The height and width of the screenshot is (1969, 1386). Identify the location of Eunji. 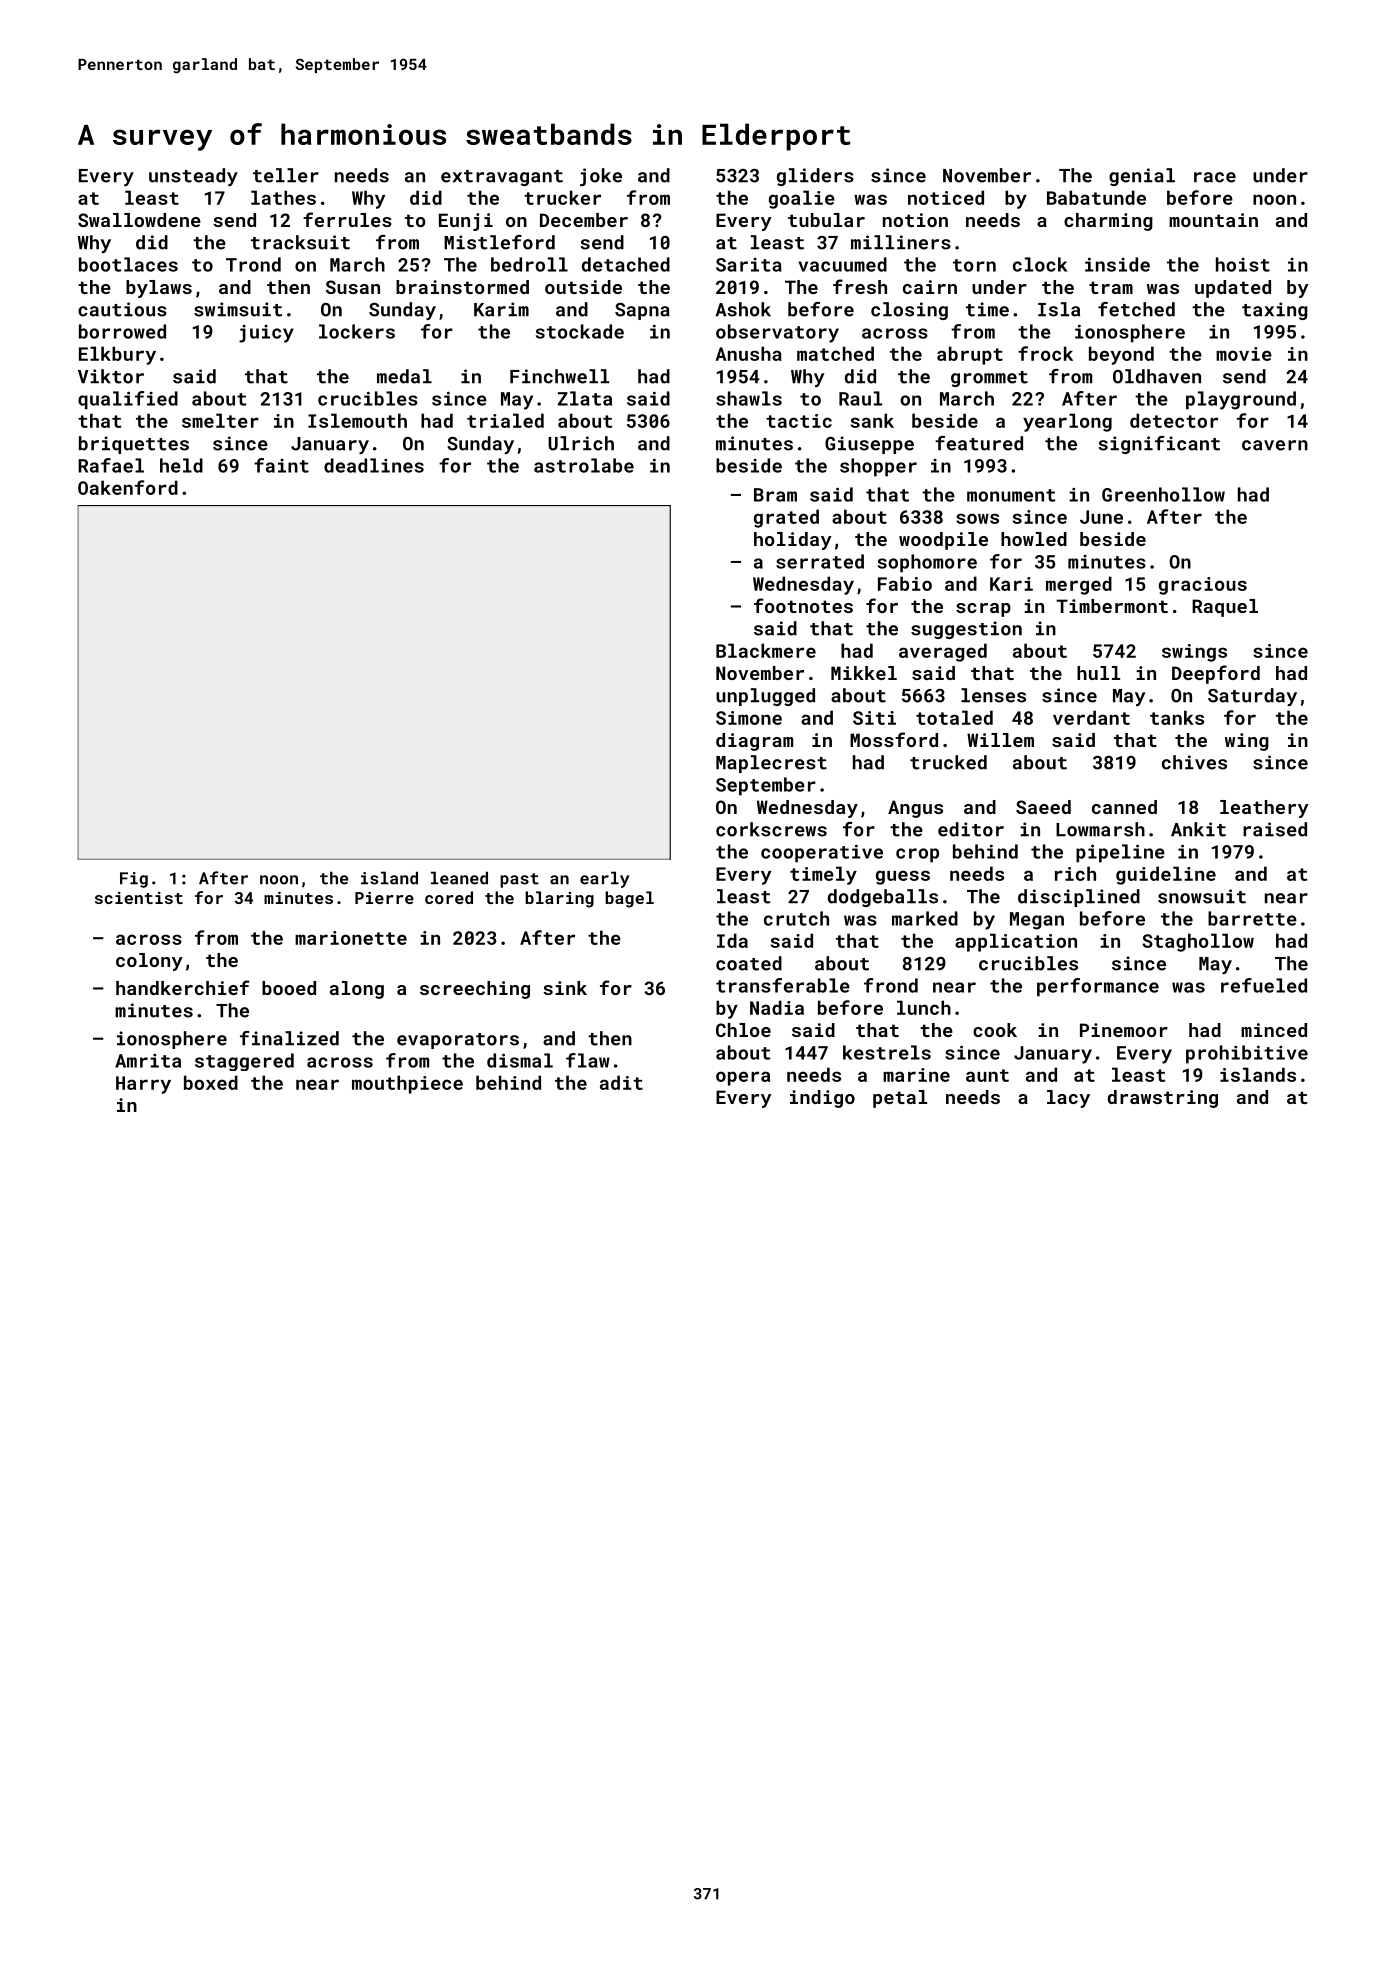
(466, 222).
